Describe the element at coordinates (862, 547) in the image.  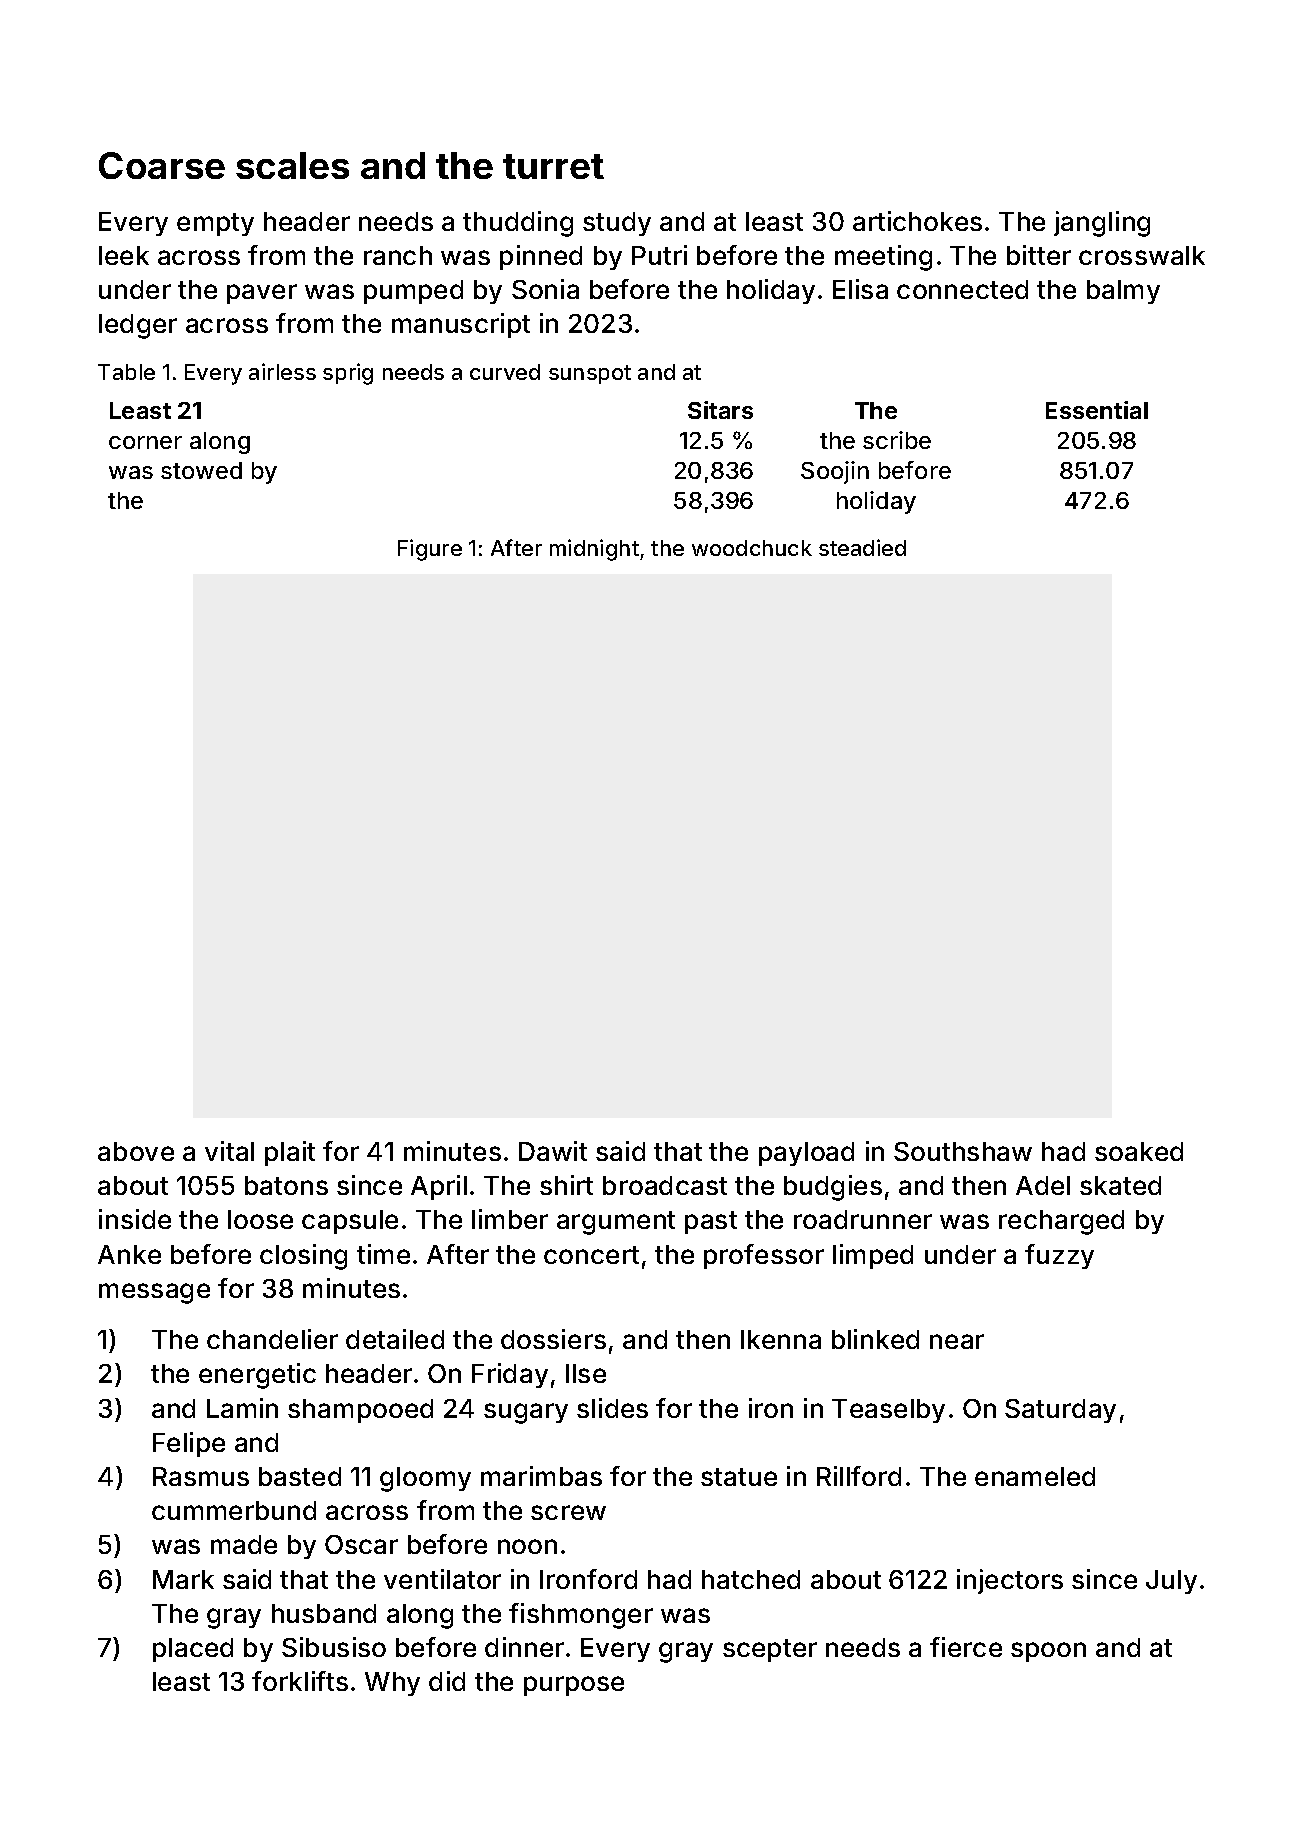
I see `steadied` at that location.
